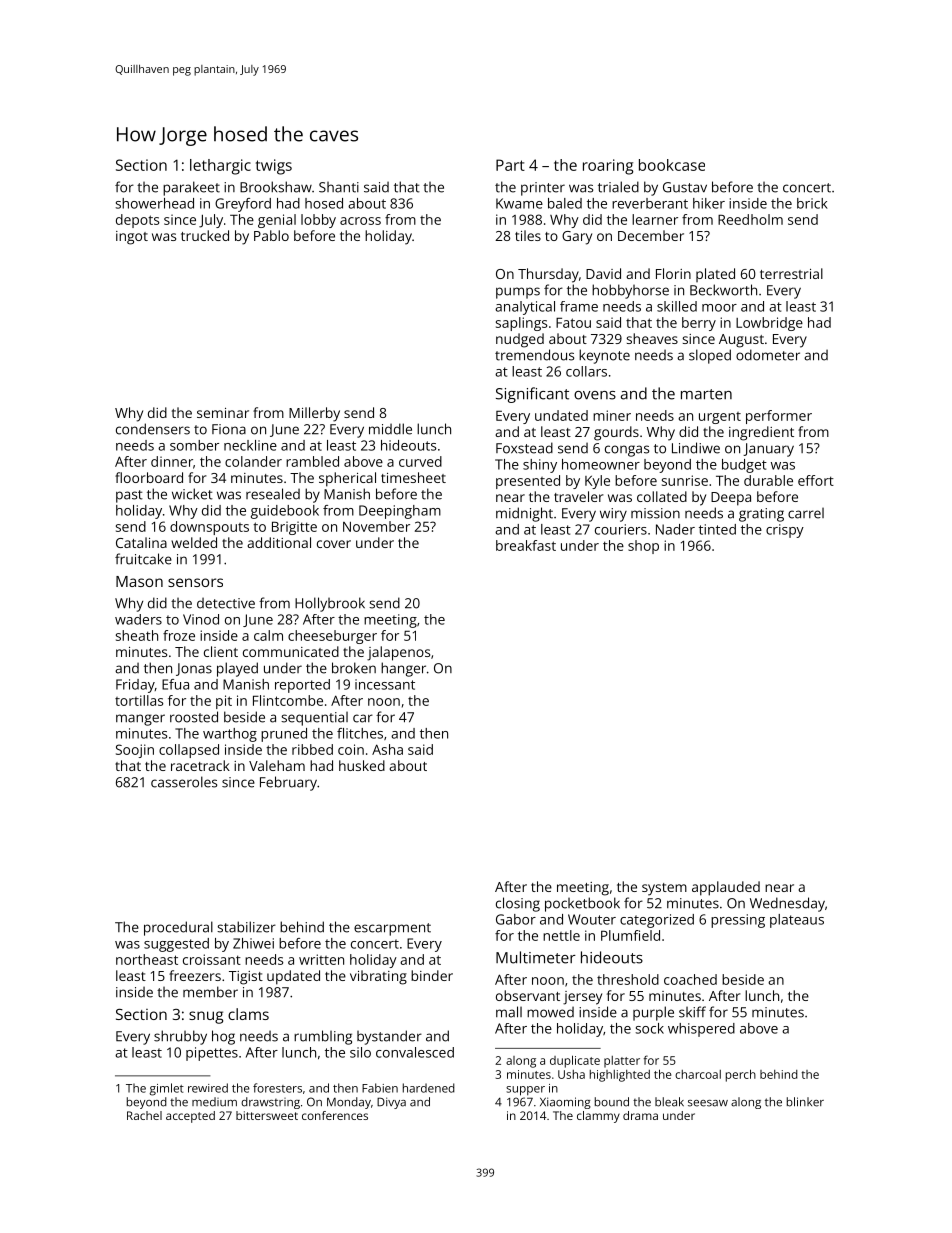  I want to click on rambled, so click(312, 461).
